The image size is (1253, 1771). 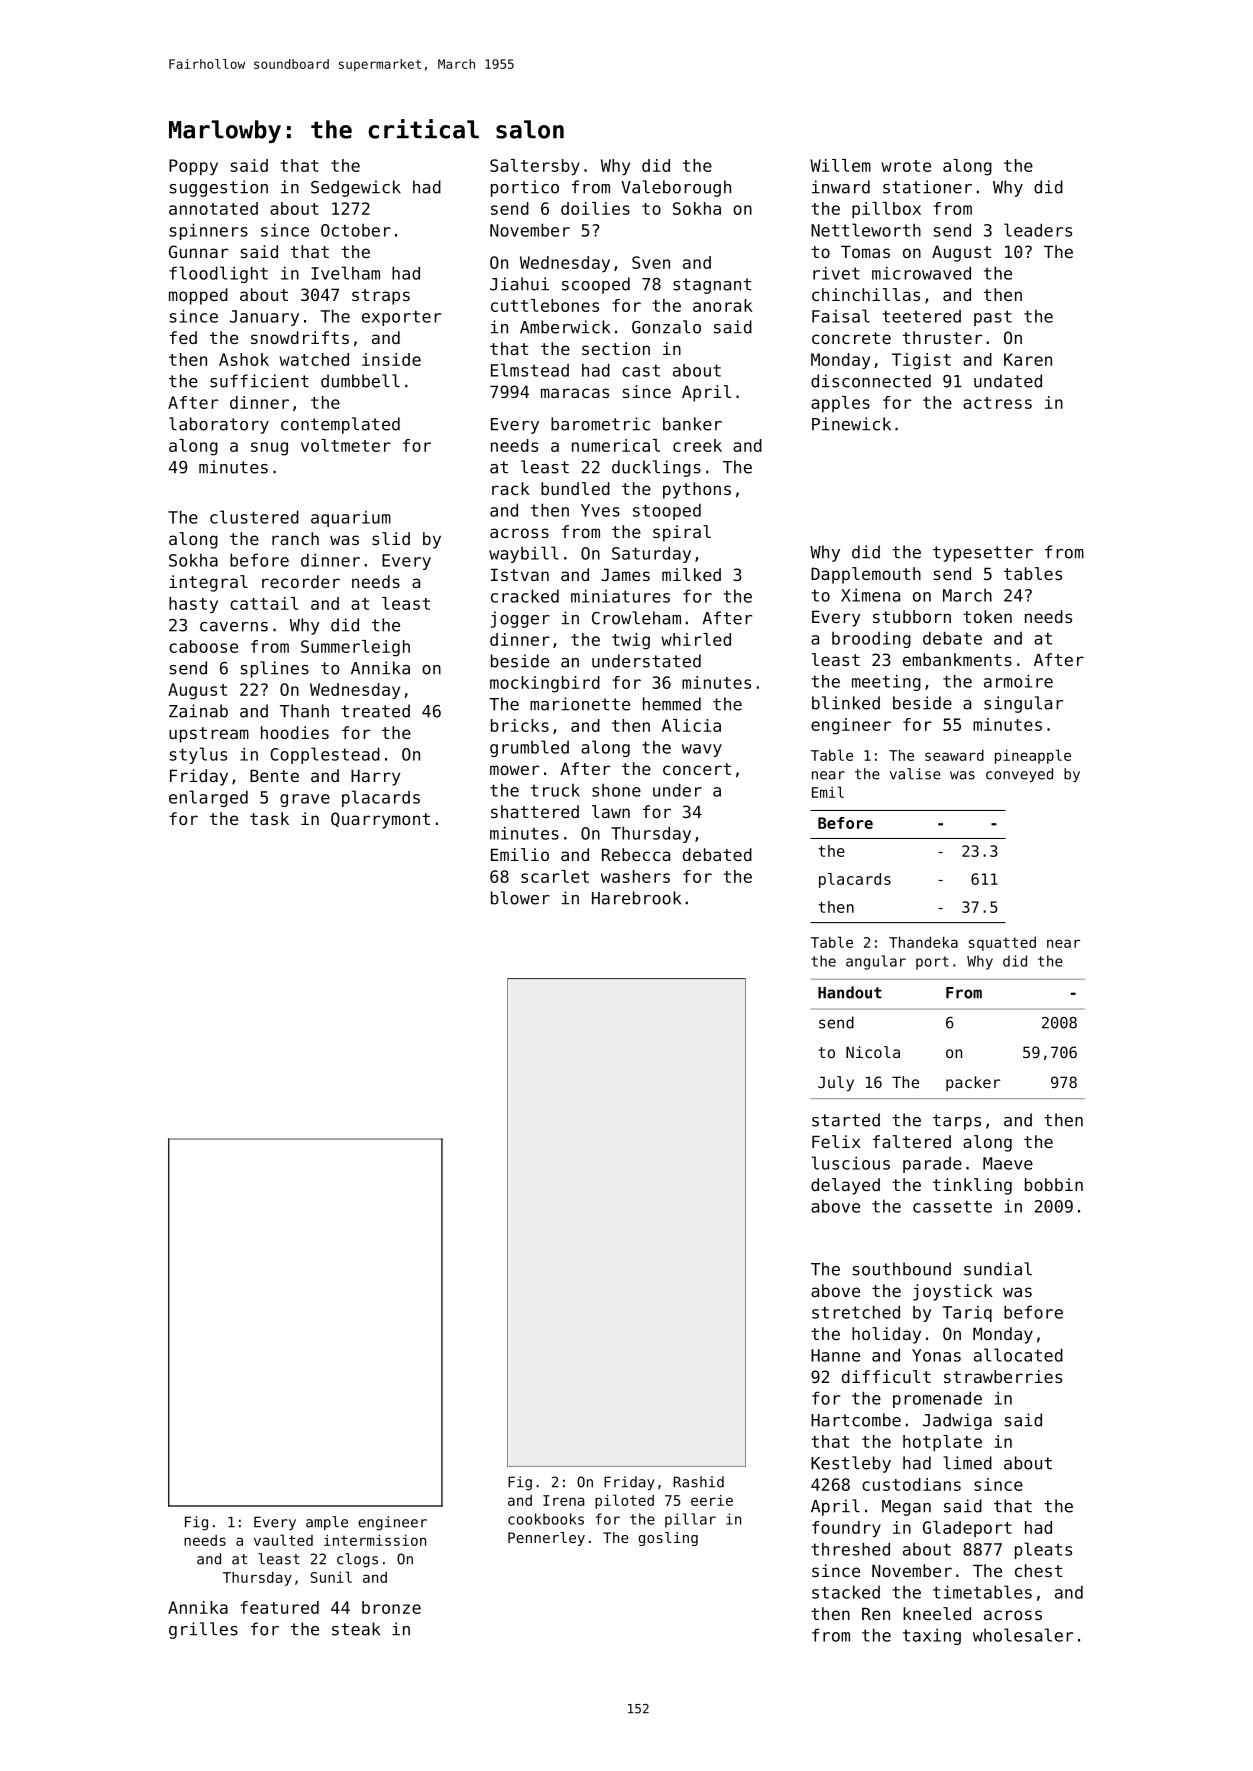 What do you see at coordinates (1002, 944) in the screenshot?
I see `squatted` at bounding box center [1002, 944].
